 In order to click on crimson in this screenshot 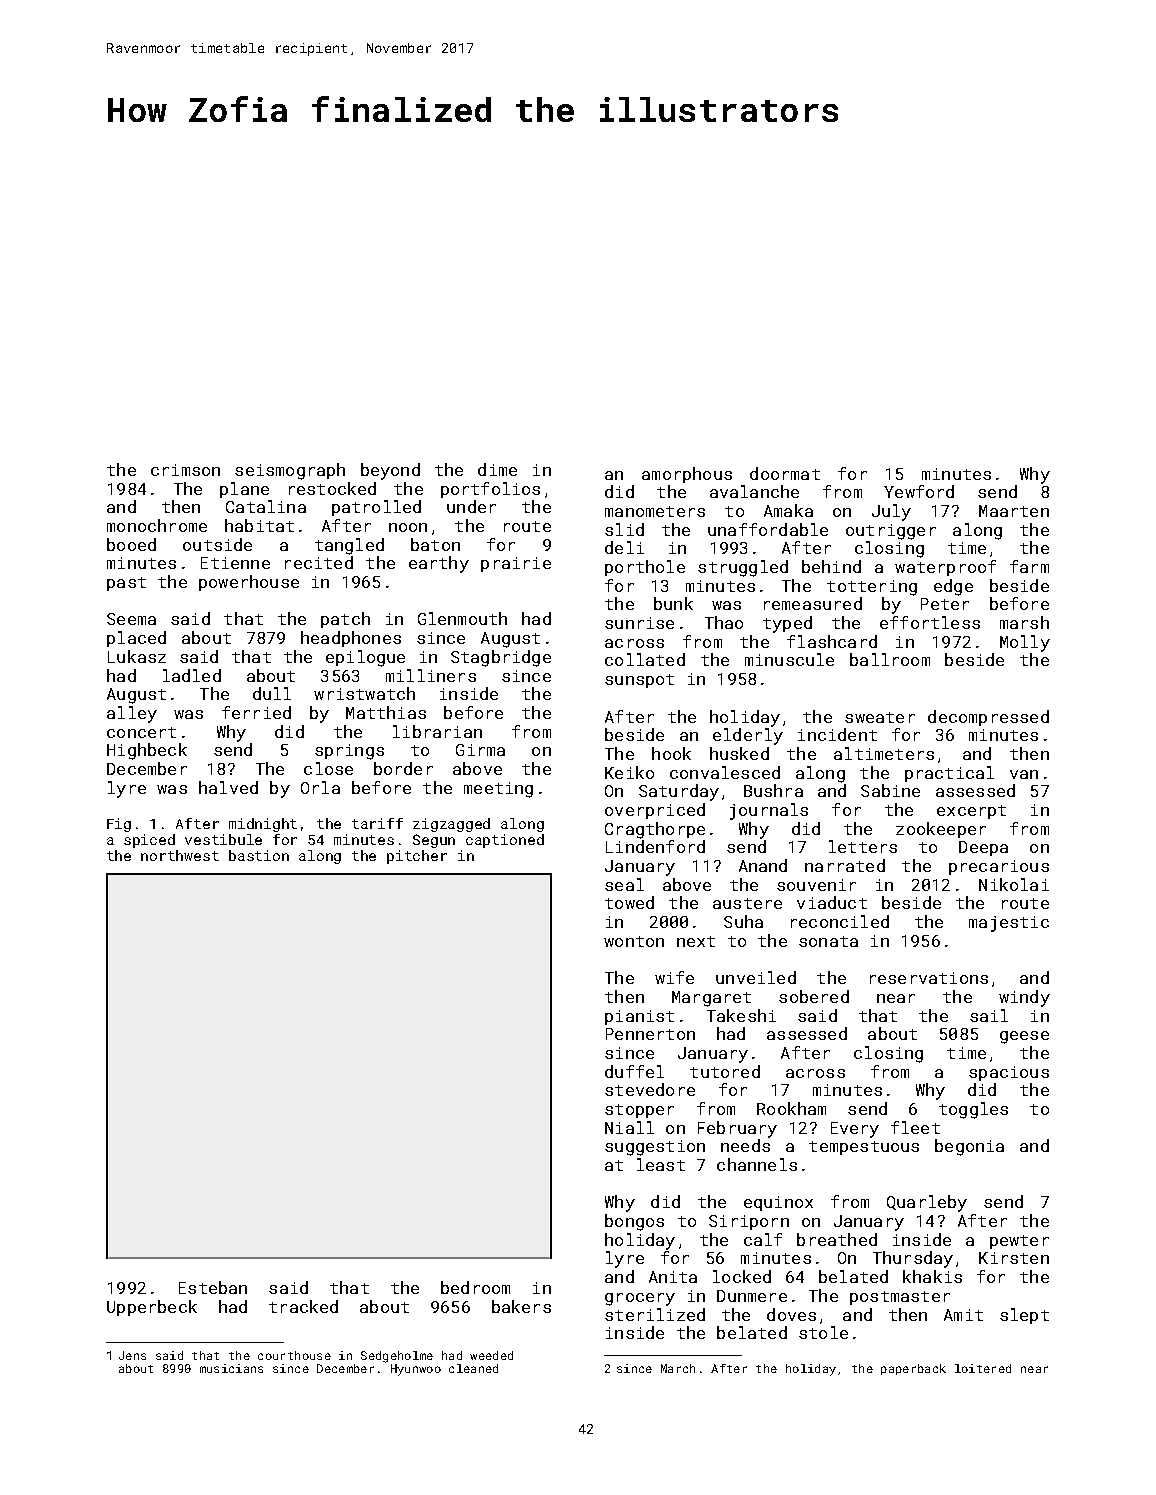, I will do `click(185, 470)`.
